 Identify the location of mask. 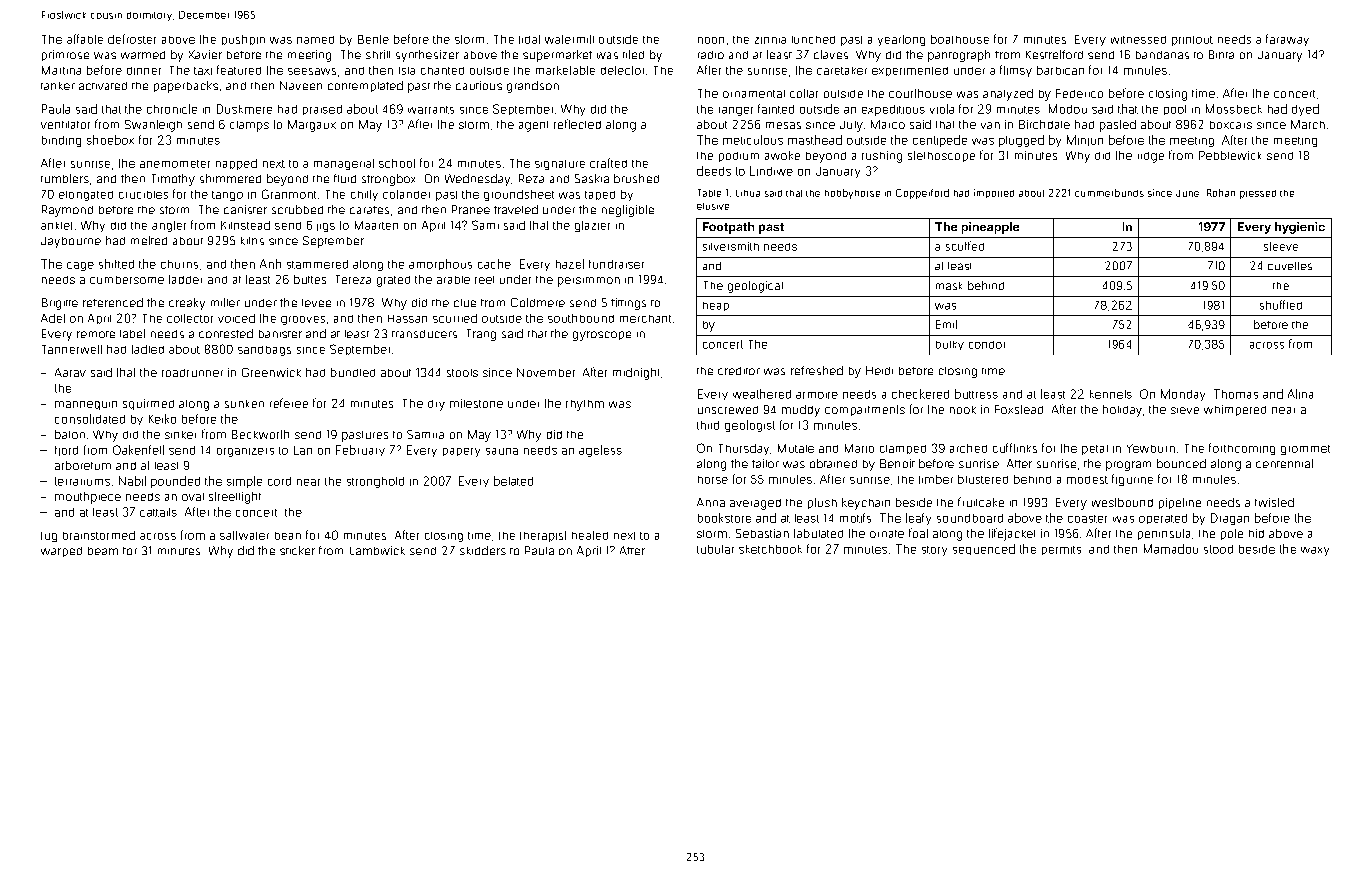
(949, 286).
